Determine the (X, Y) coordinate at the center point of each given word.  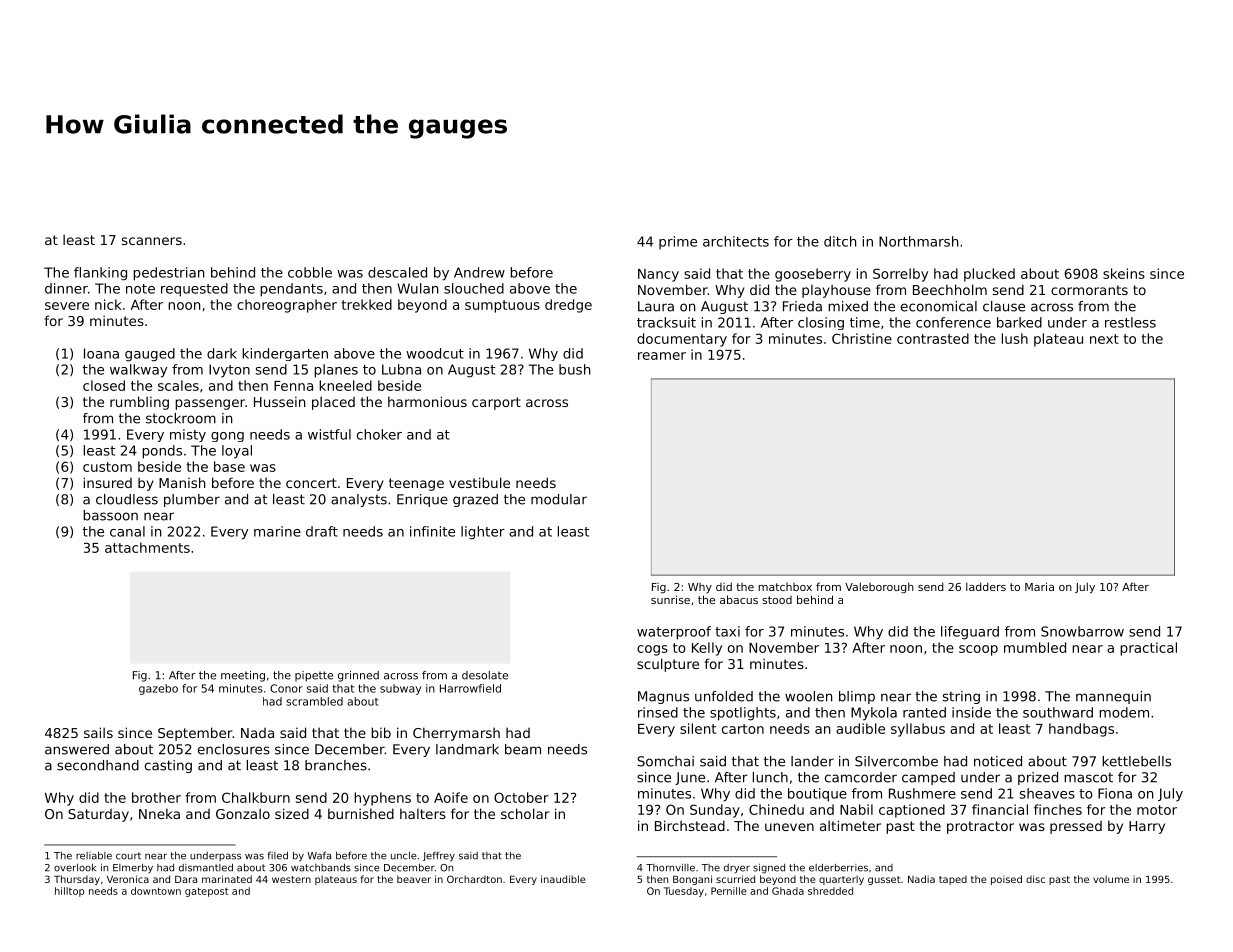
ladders (986, 586)
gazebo (158, 689)
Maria (1039, 586)
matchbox (785, 587)
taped (953, 880)
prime (678, 242)
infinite (432, 531)
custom (107, 467)
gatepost (207, 892)
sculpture (668, 665)
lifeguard (970, 633)
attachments (147, 547)
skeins (1124, 273)
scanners (152, 241)
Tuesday (684, 892)
